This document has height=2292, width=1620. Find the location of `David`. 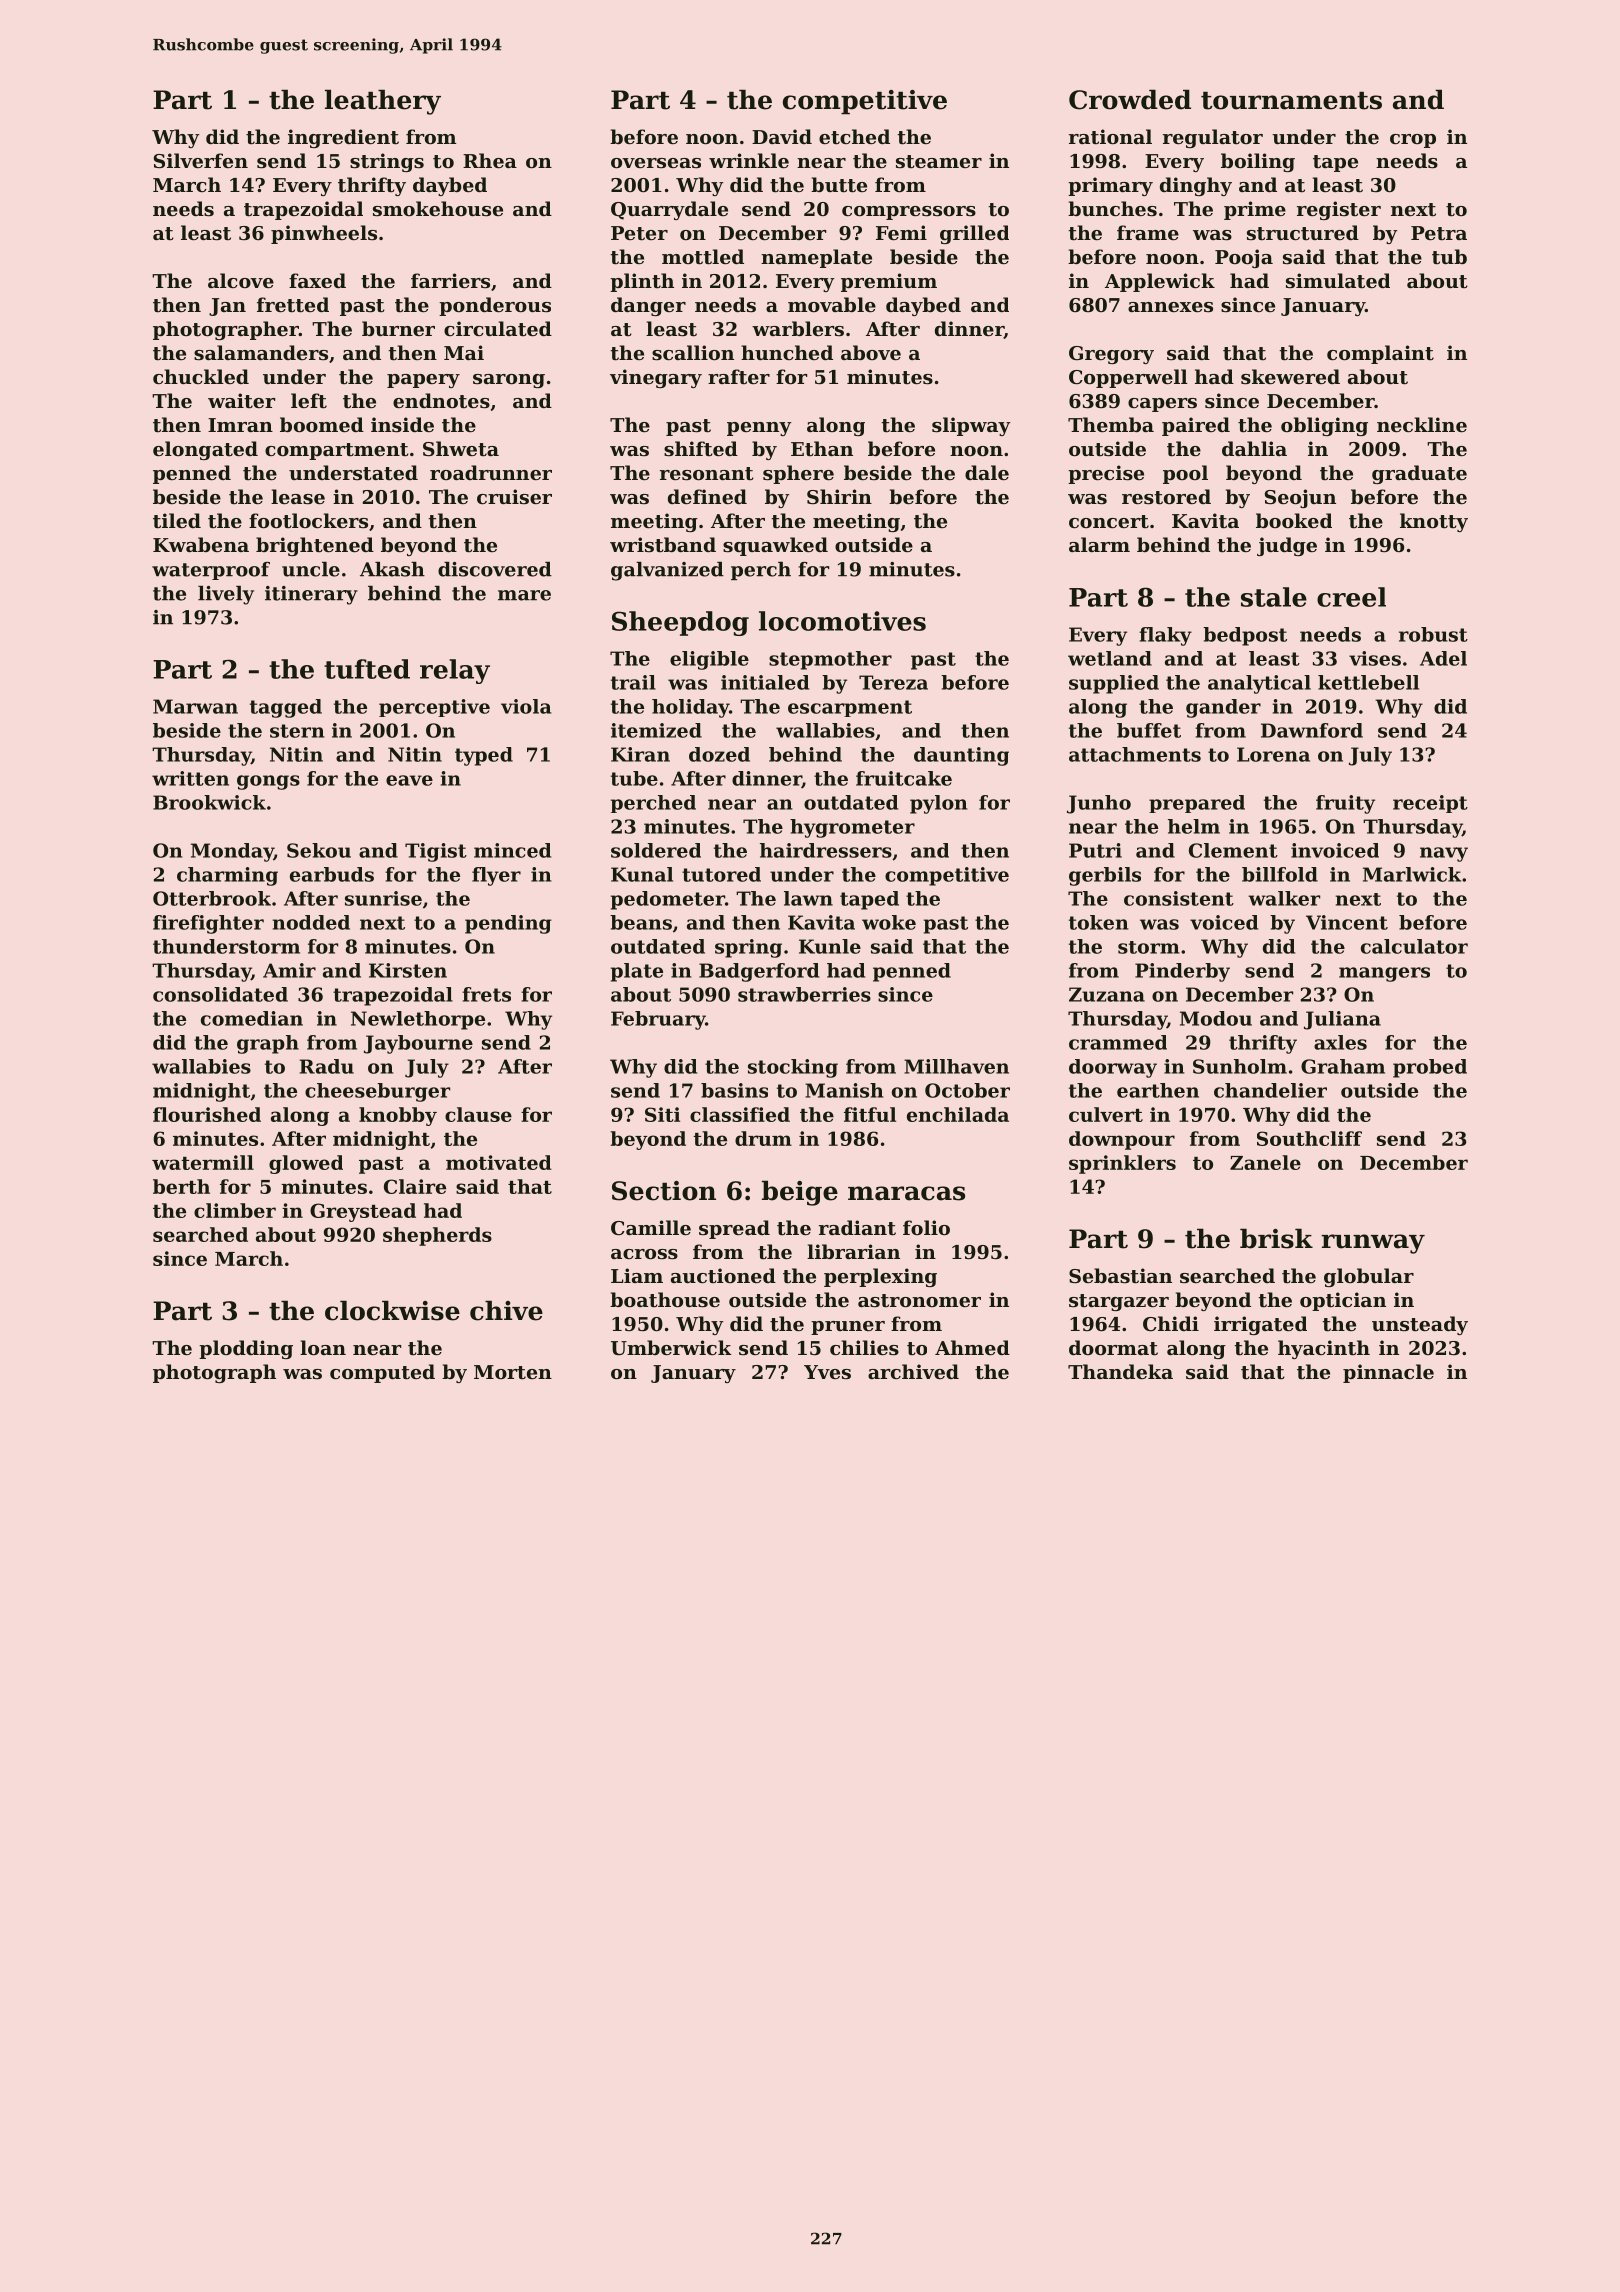

David is located at coordinates (782, 136).
